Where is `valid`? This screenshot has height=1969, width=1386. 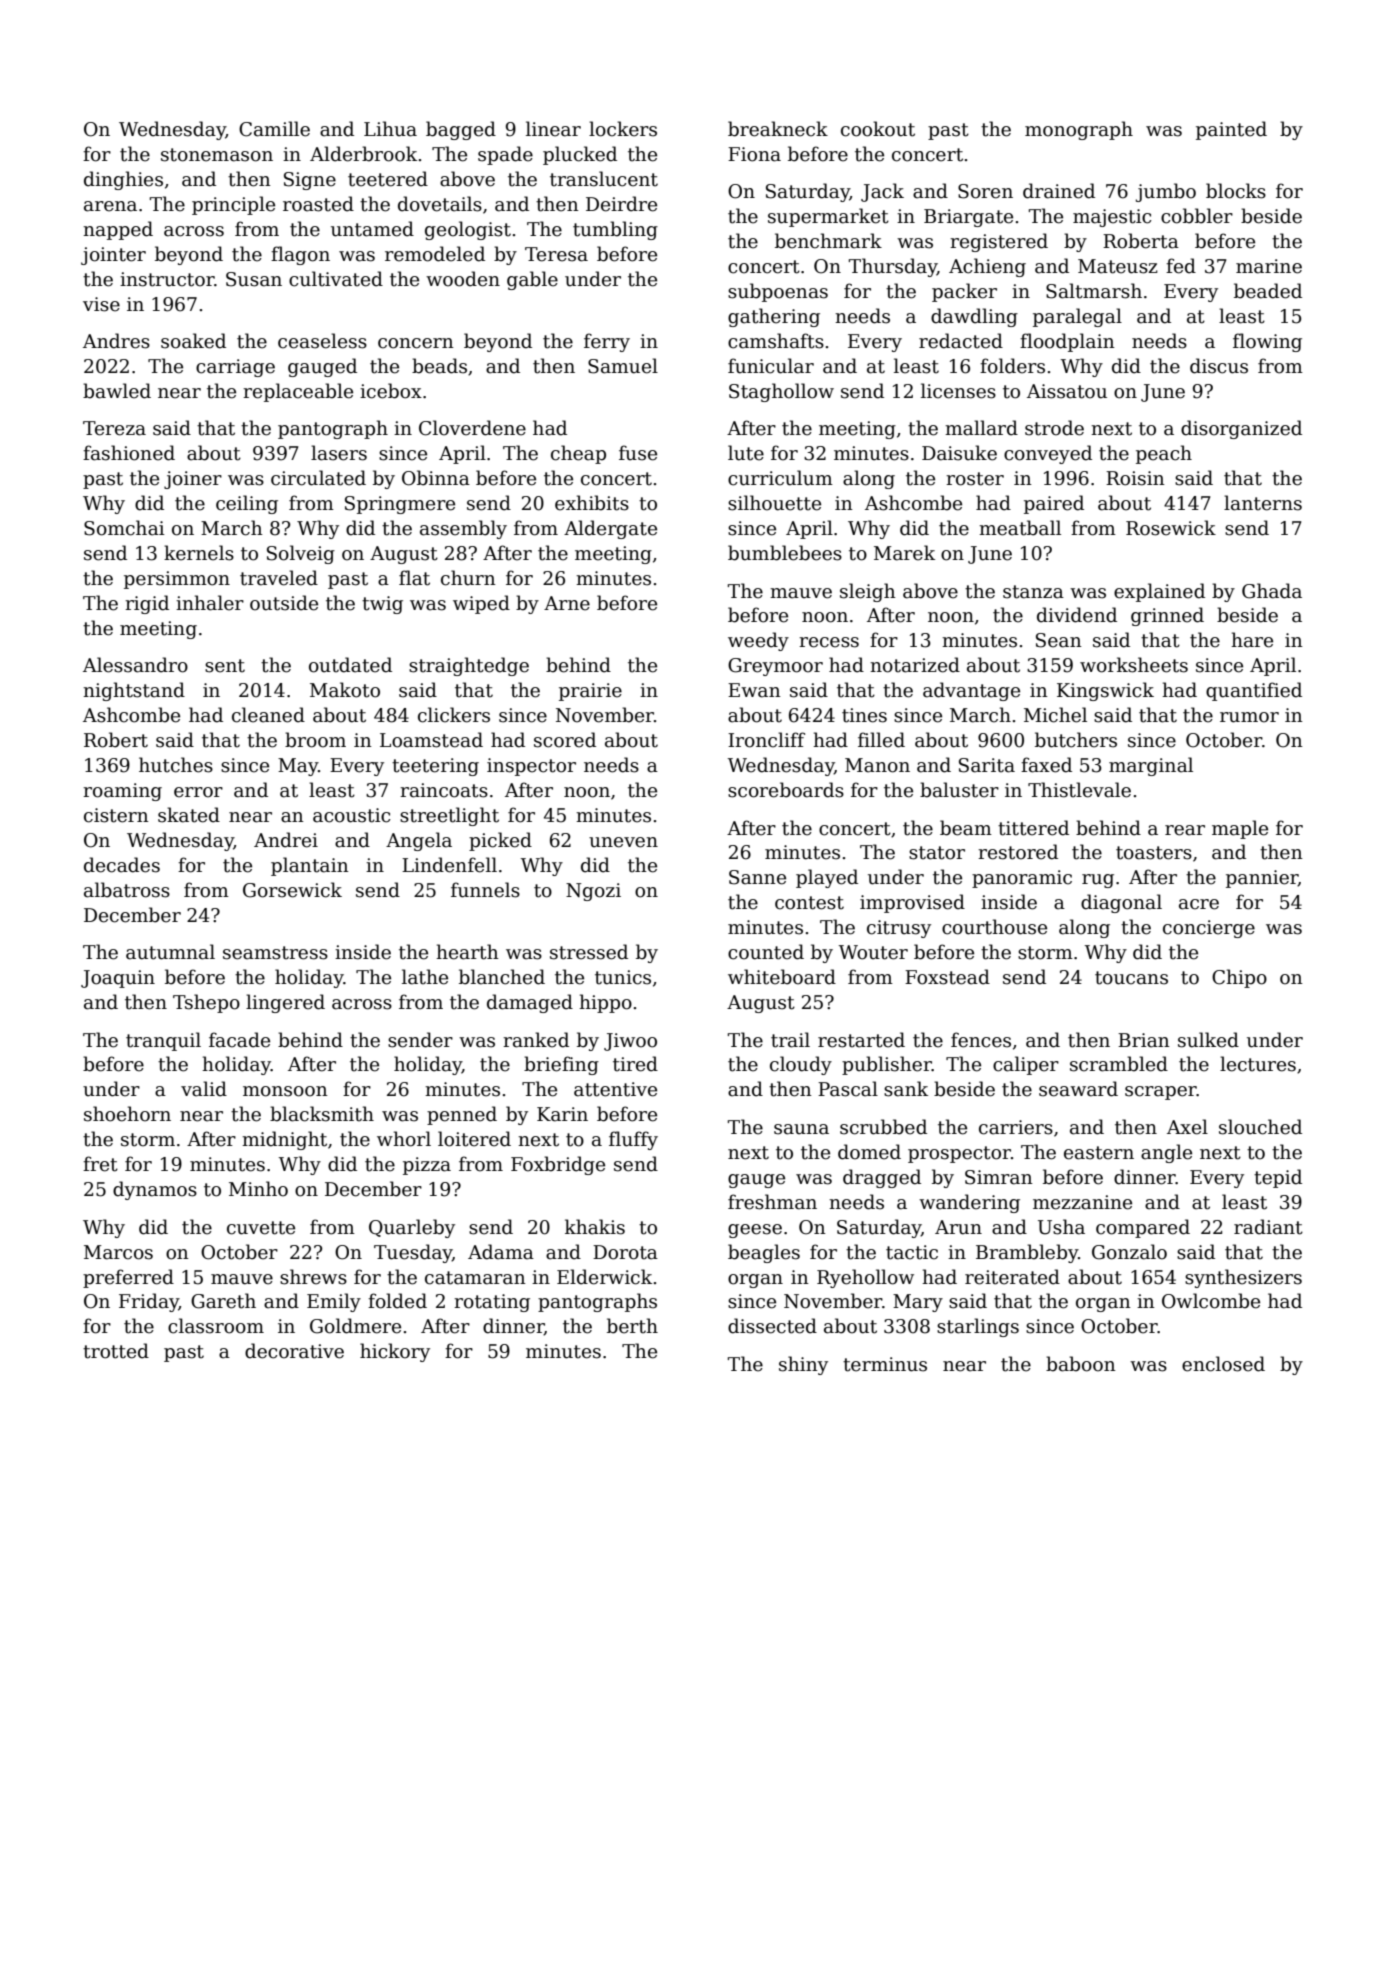
valid is located at coordinates (204, 1089).
